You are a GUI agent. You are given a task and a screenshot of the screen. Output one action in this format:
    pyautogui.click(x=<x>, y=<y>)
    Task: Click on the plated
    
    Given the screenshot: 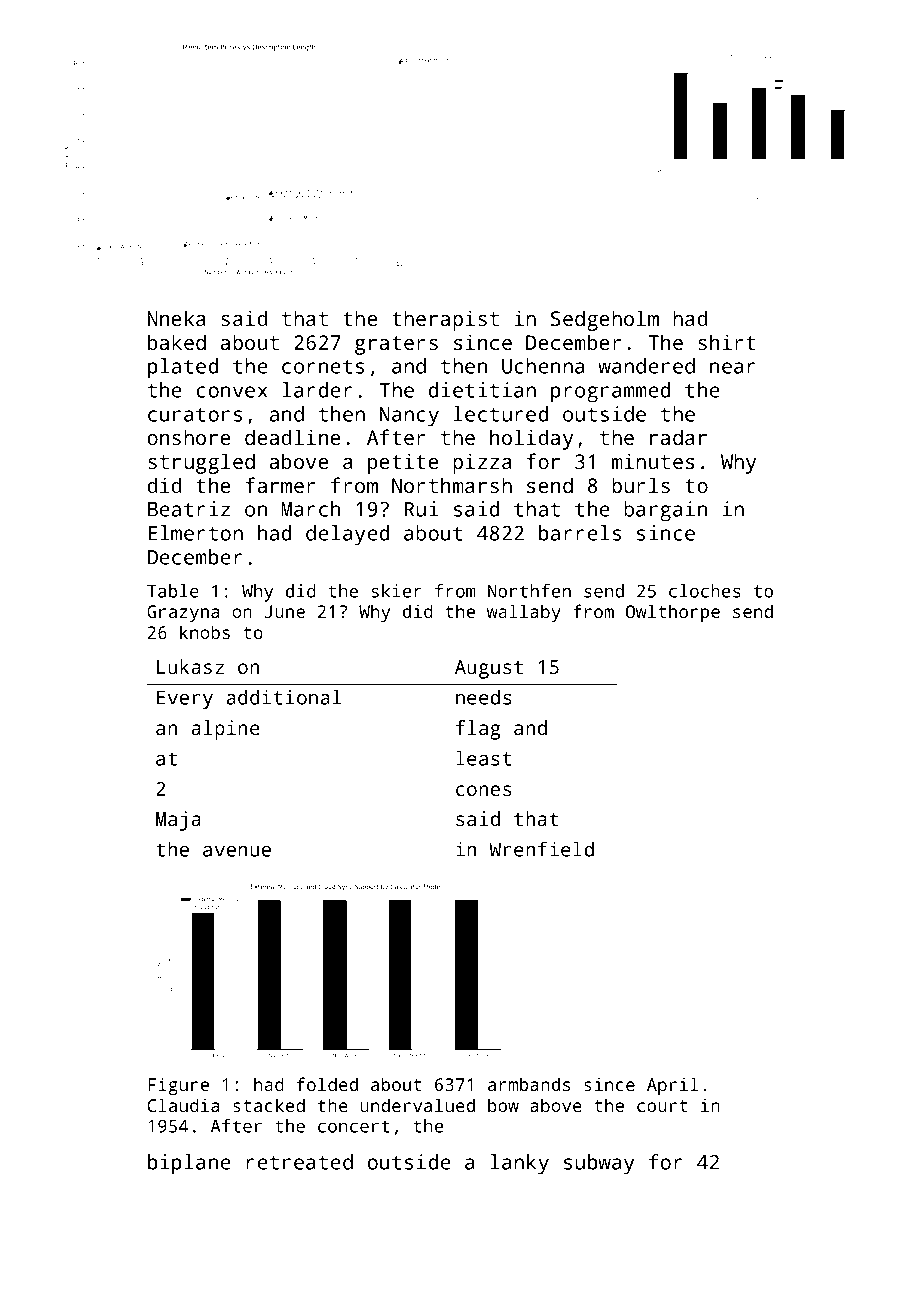 What is the action you would take?
    pyautogui.click(x=183, y=368)
